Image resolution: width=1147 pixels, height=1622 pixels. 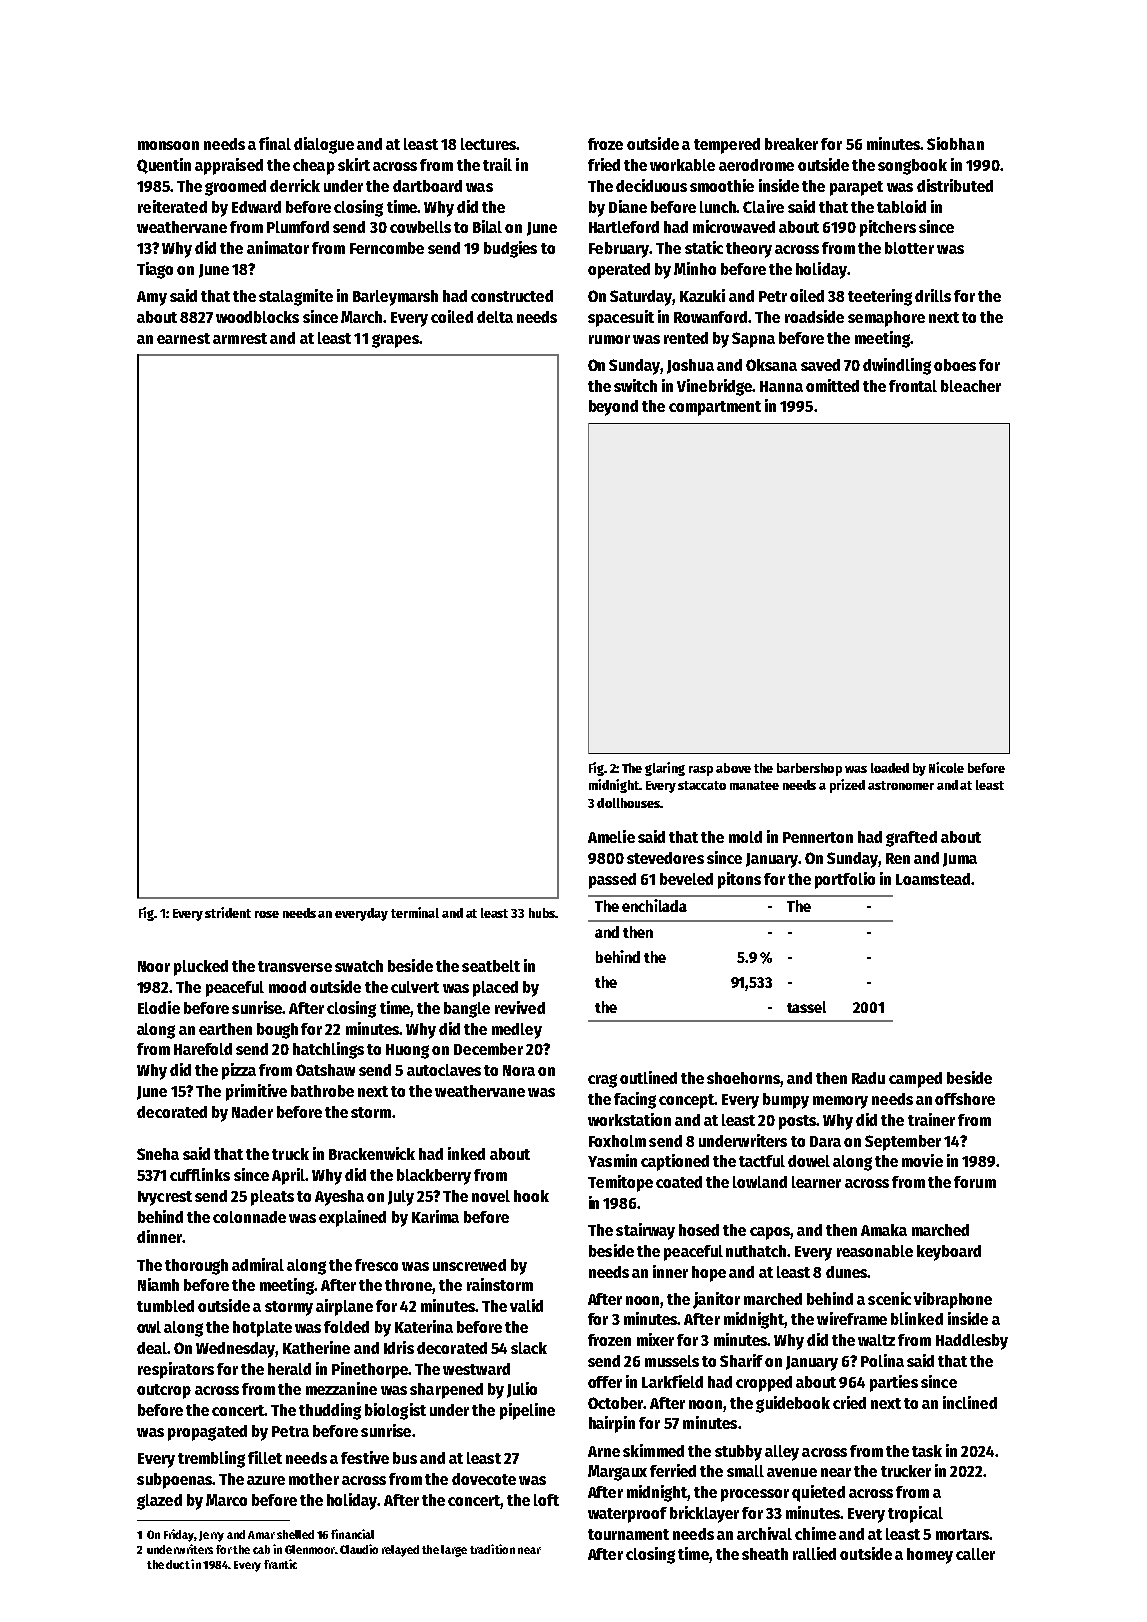 I want to click on reiterated, so click(x=172, y=206).
